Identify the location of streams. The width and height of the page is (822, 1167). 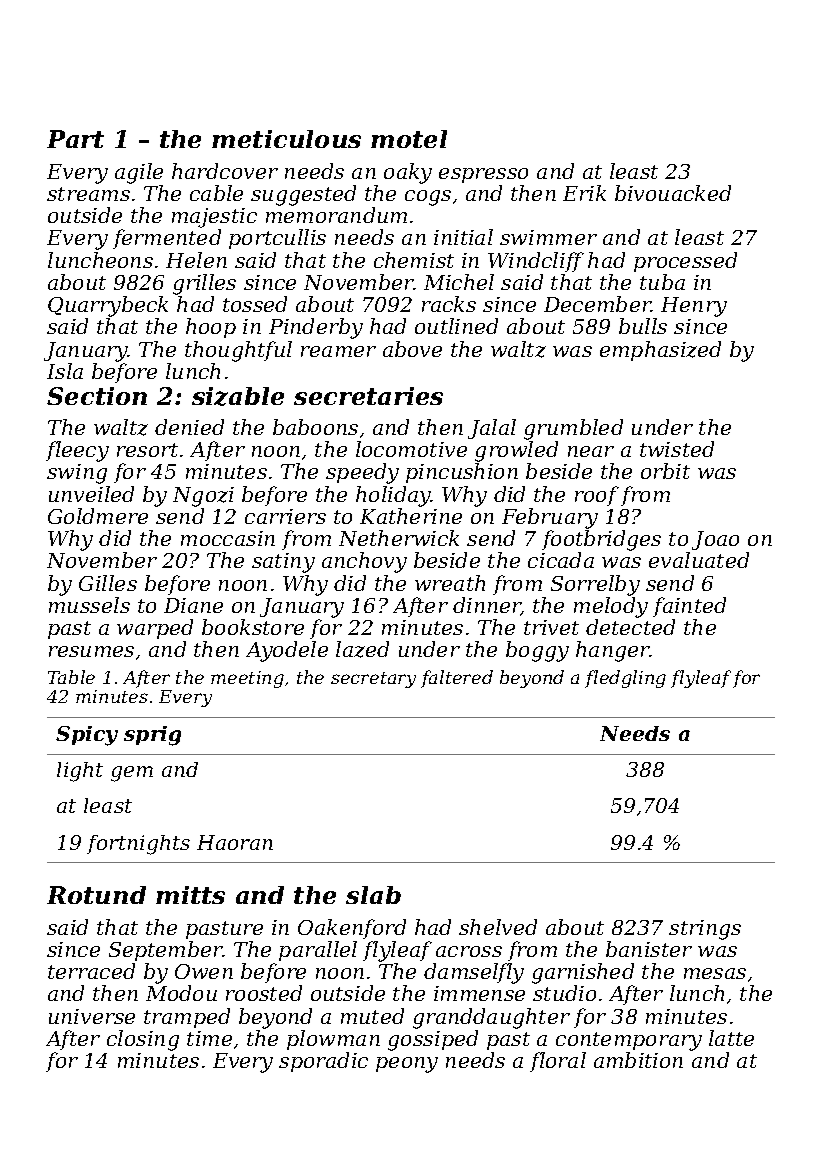
(88, 194).
